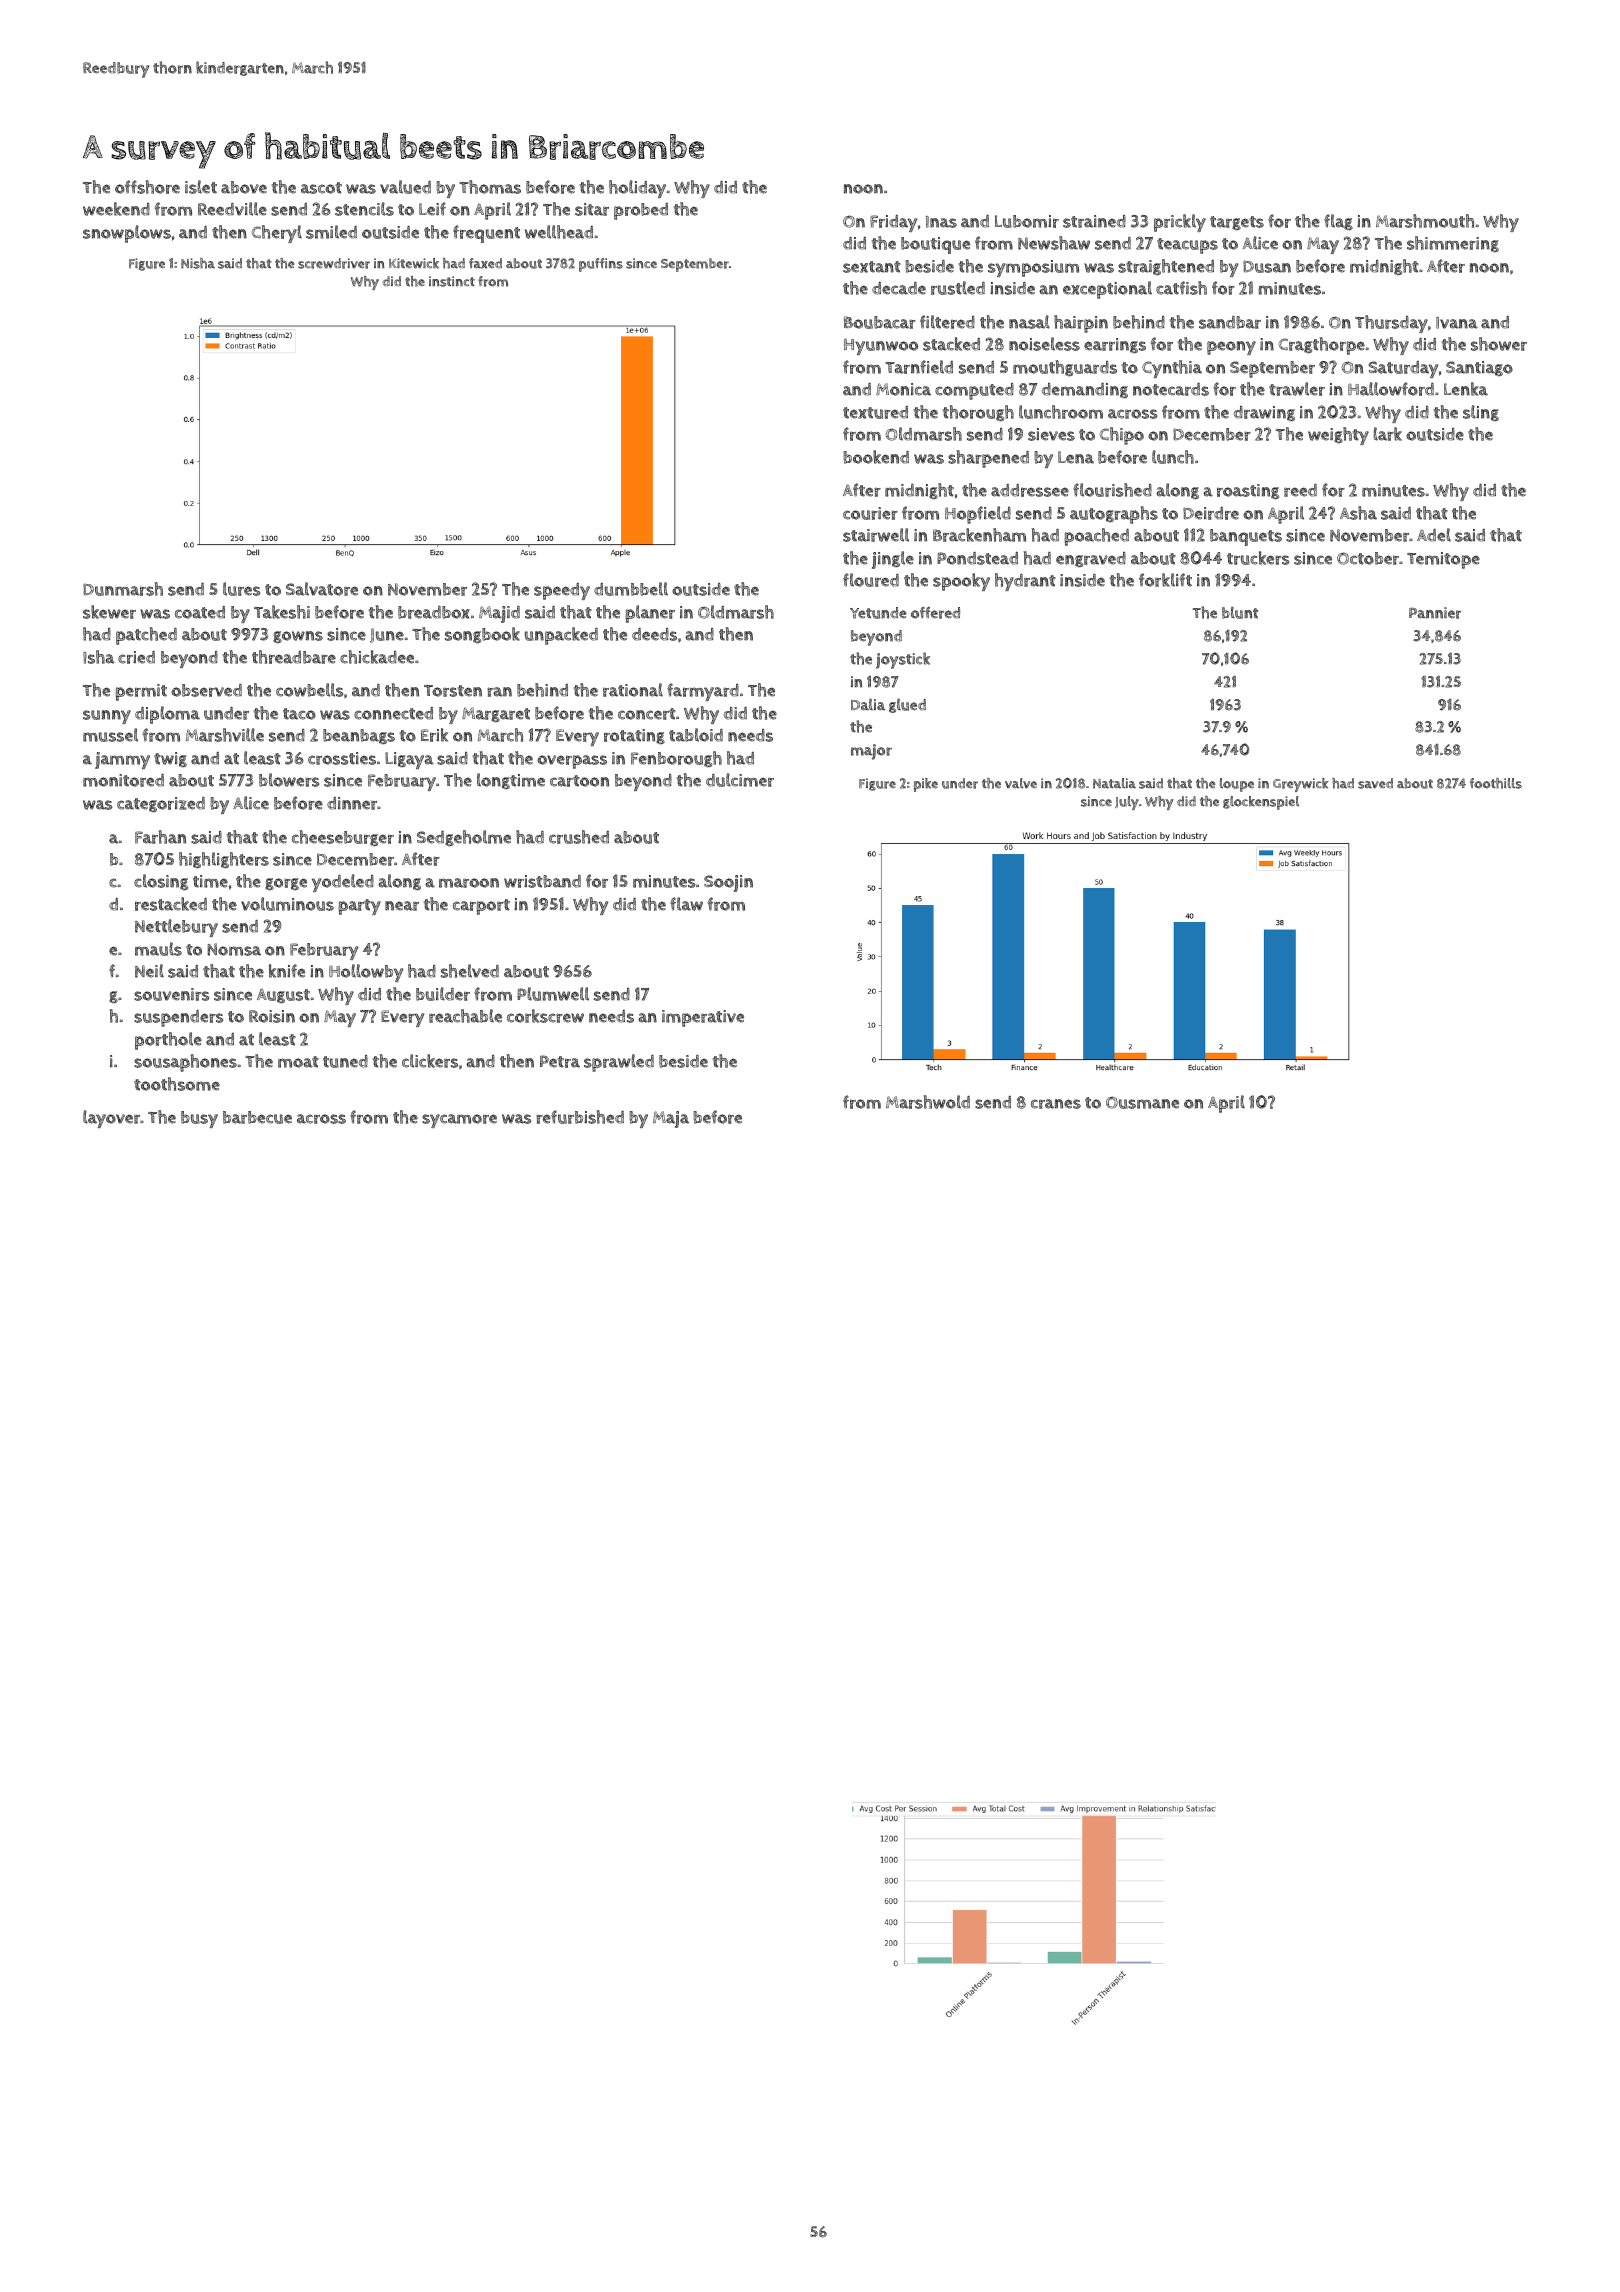  Describe the element at coordinates (1435, 613) in the screenshot. I see `Pannier` at that location.
